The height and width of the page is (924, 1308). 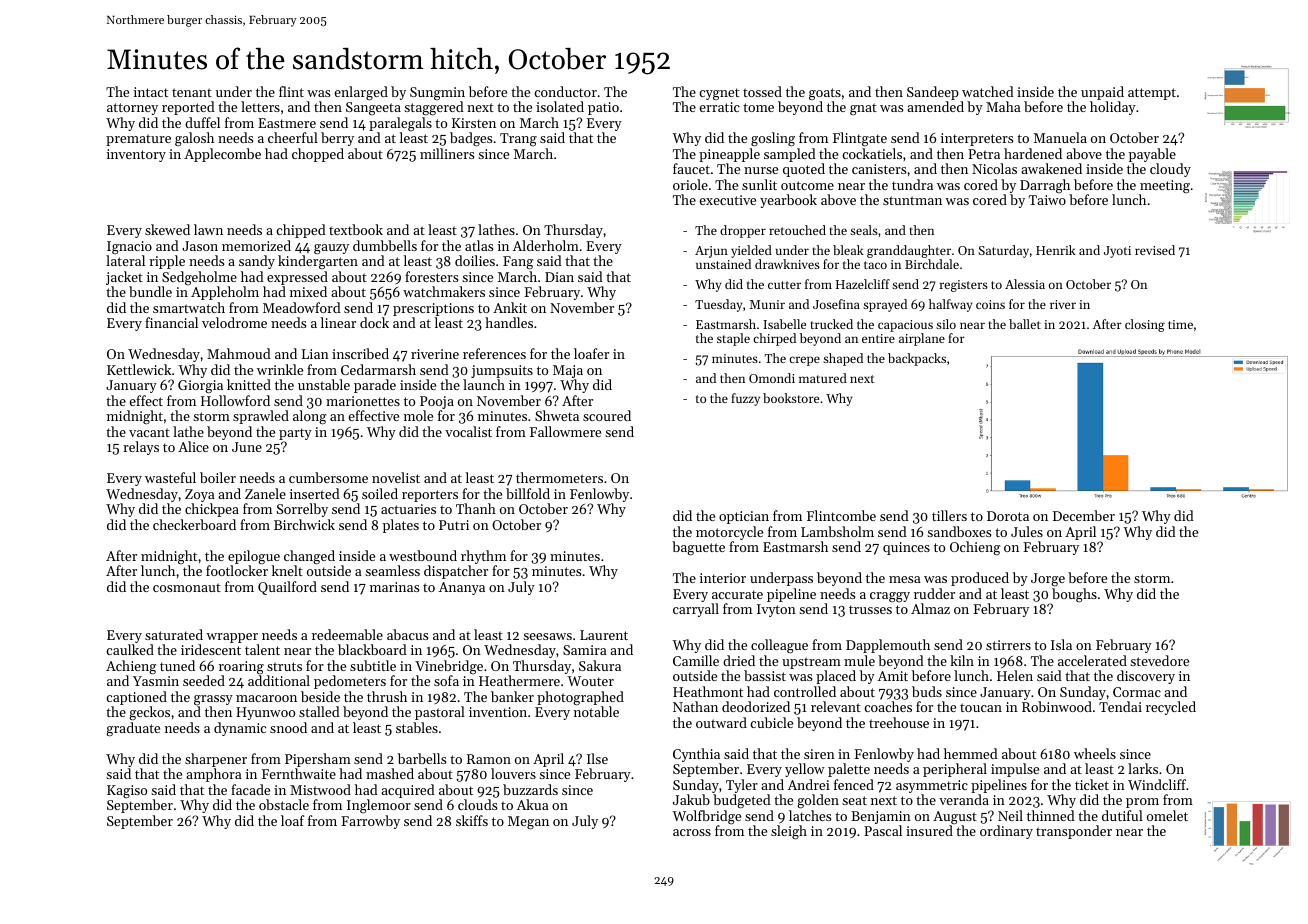 What do you see at coordinates (170, 477) in the page?
I see `wasteful` at bounding box center [170, 477].
